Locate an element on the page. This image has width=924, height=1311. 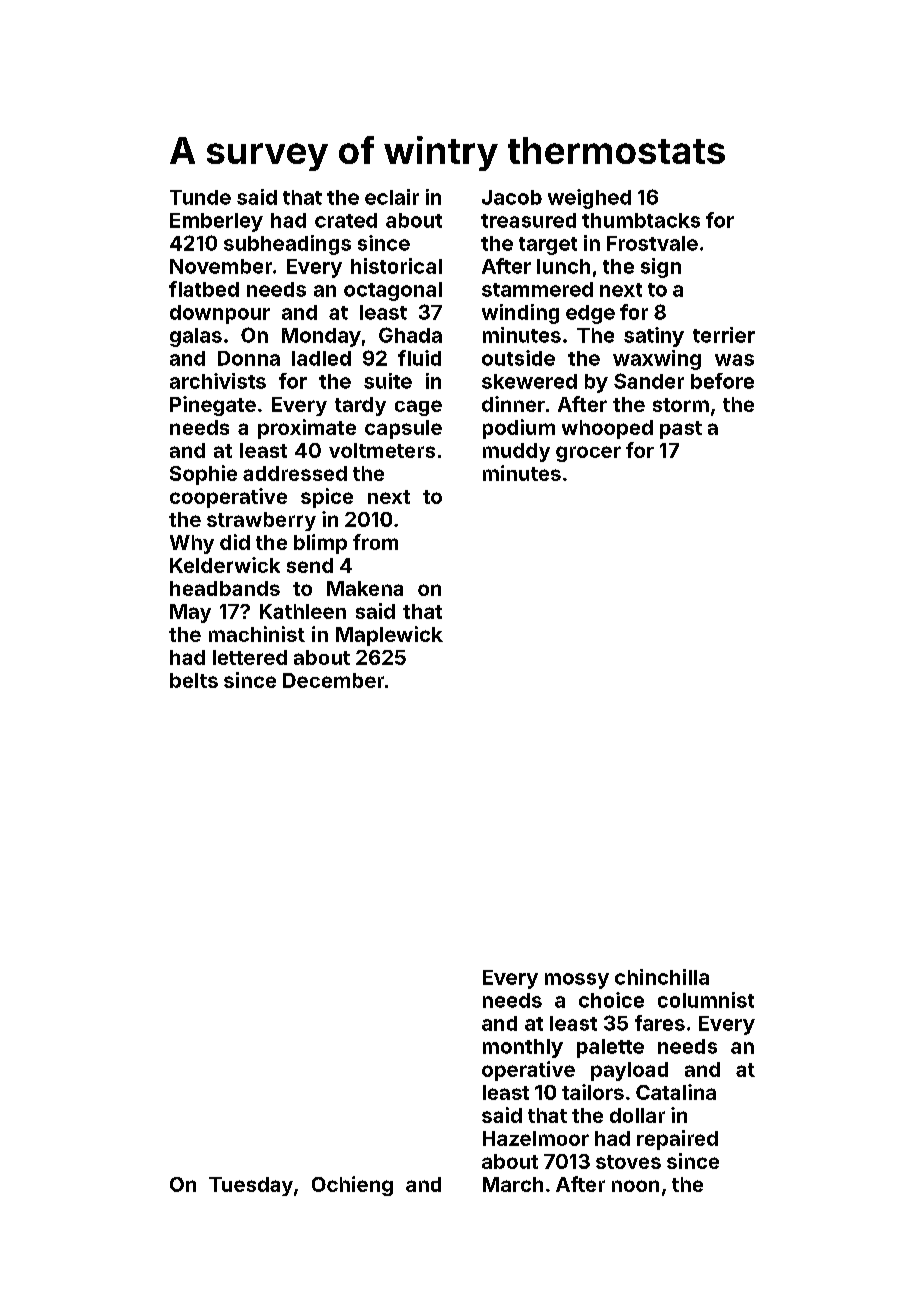
noon is located at coordinates (635, 1186).
